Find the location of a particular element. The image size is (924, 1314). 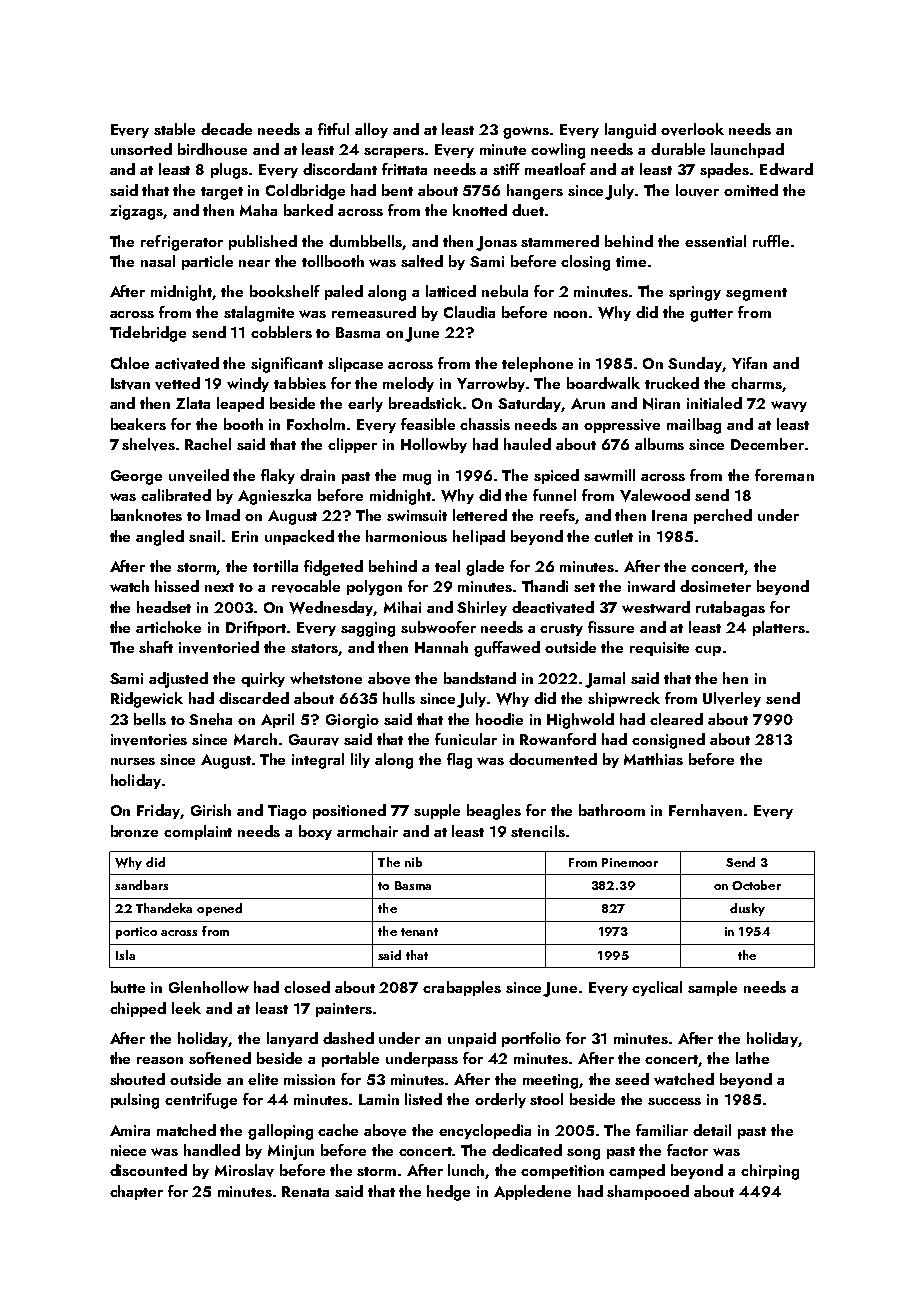

zigzags is located at coordinates (137, 212).
